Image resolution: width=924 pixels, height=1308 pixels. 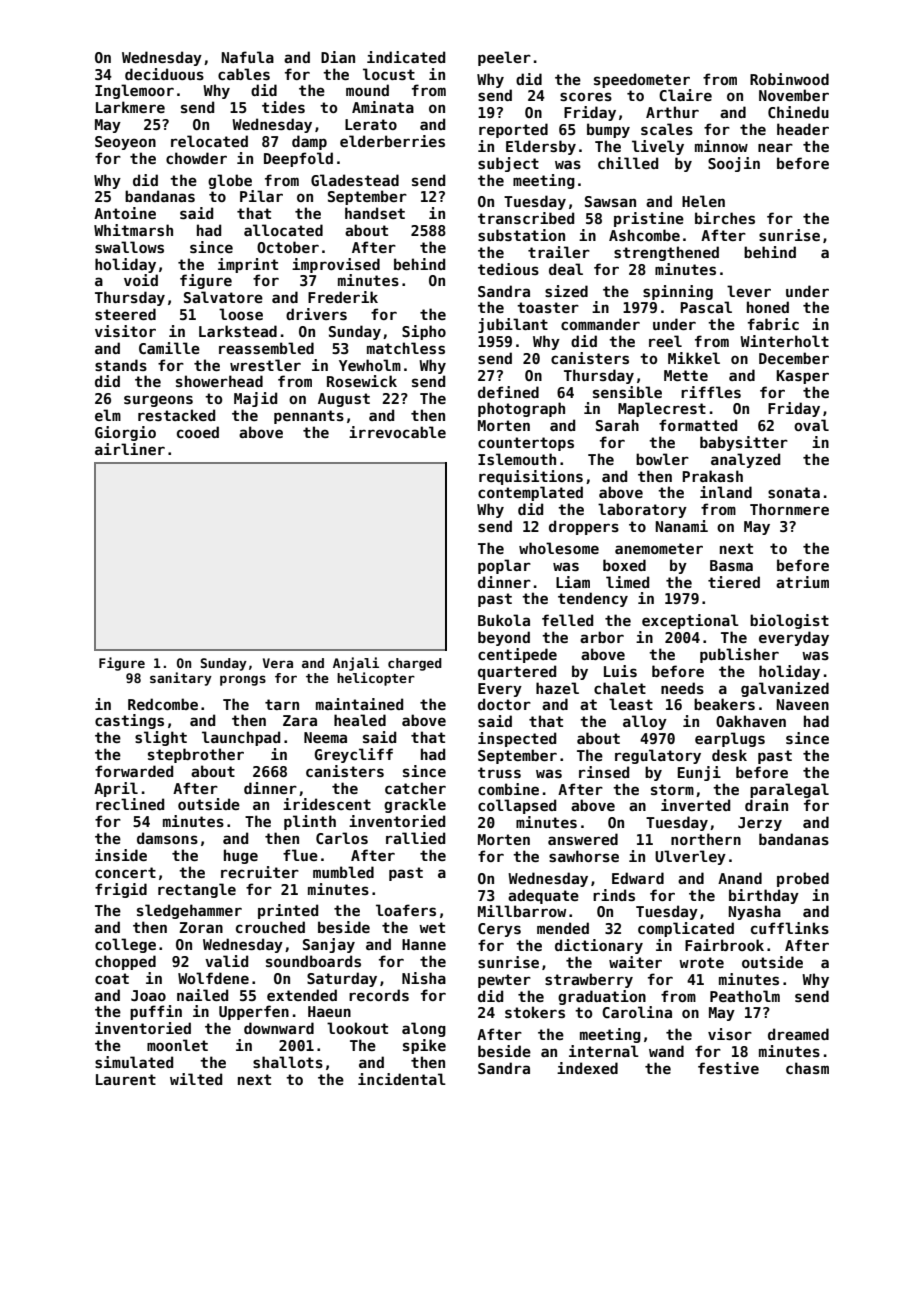 What do you see at coordinates (164, 74) in the screenshot?
I see `deciduous` at bounding box center [164, 74].
